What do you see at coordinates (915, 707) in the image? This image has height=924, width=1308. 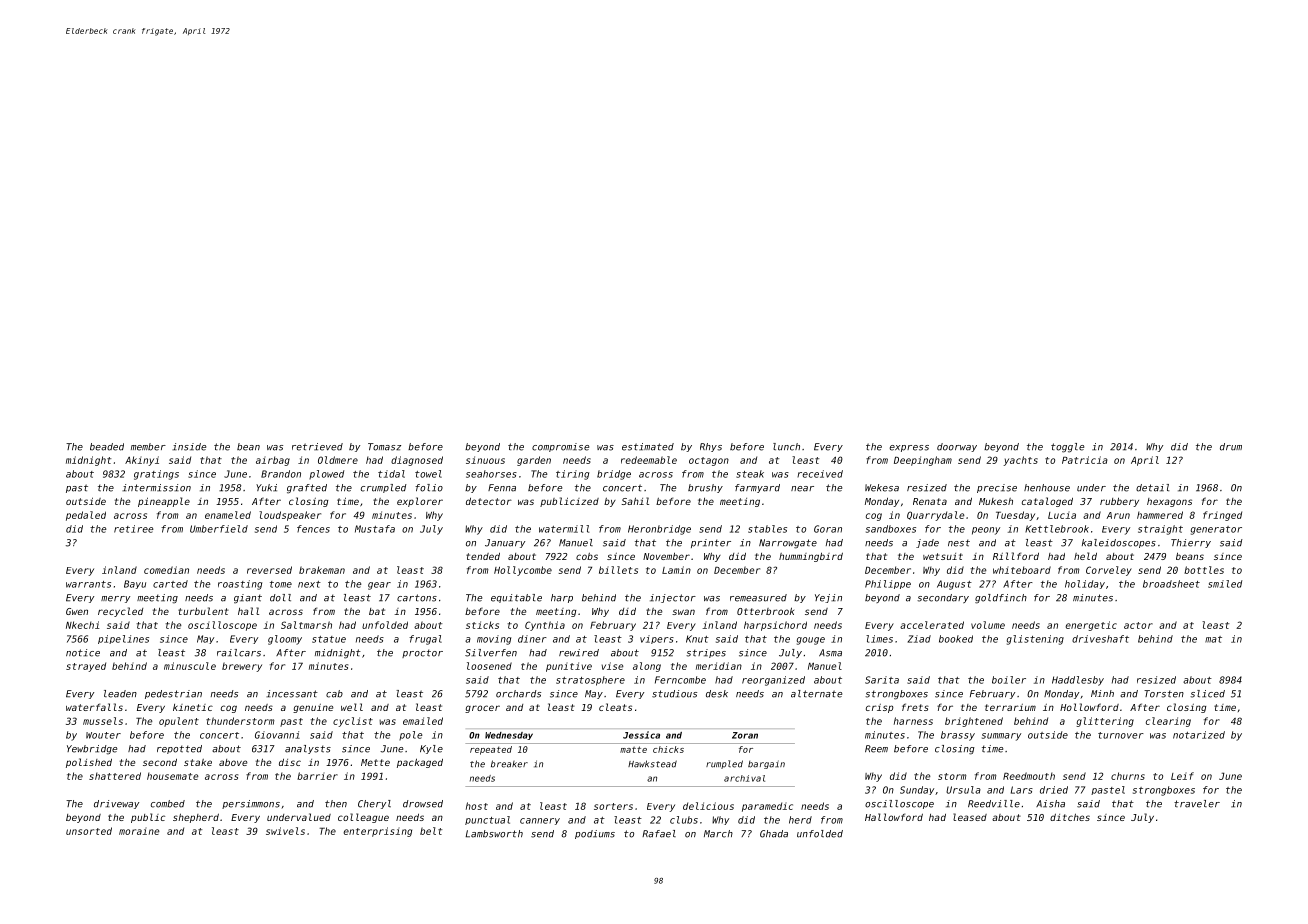 I see `frets` at bounding box center [915, 707].
